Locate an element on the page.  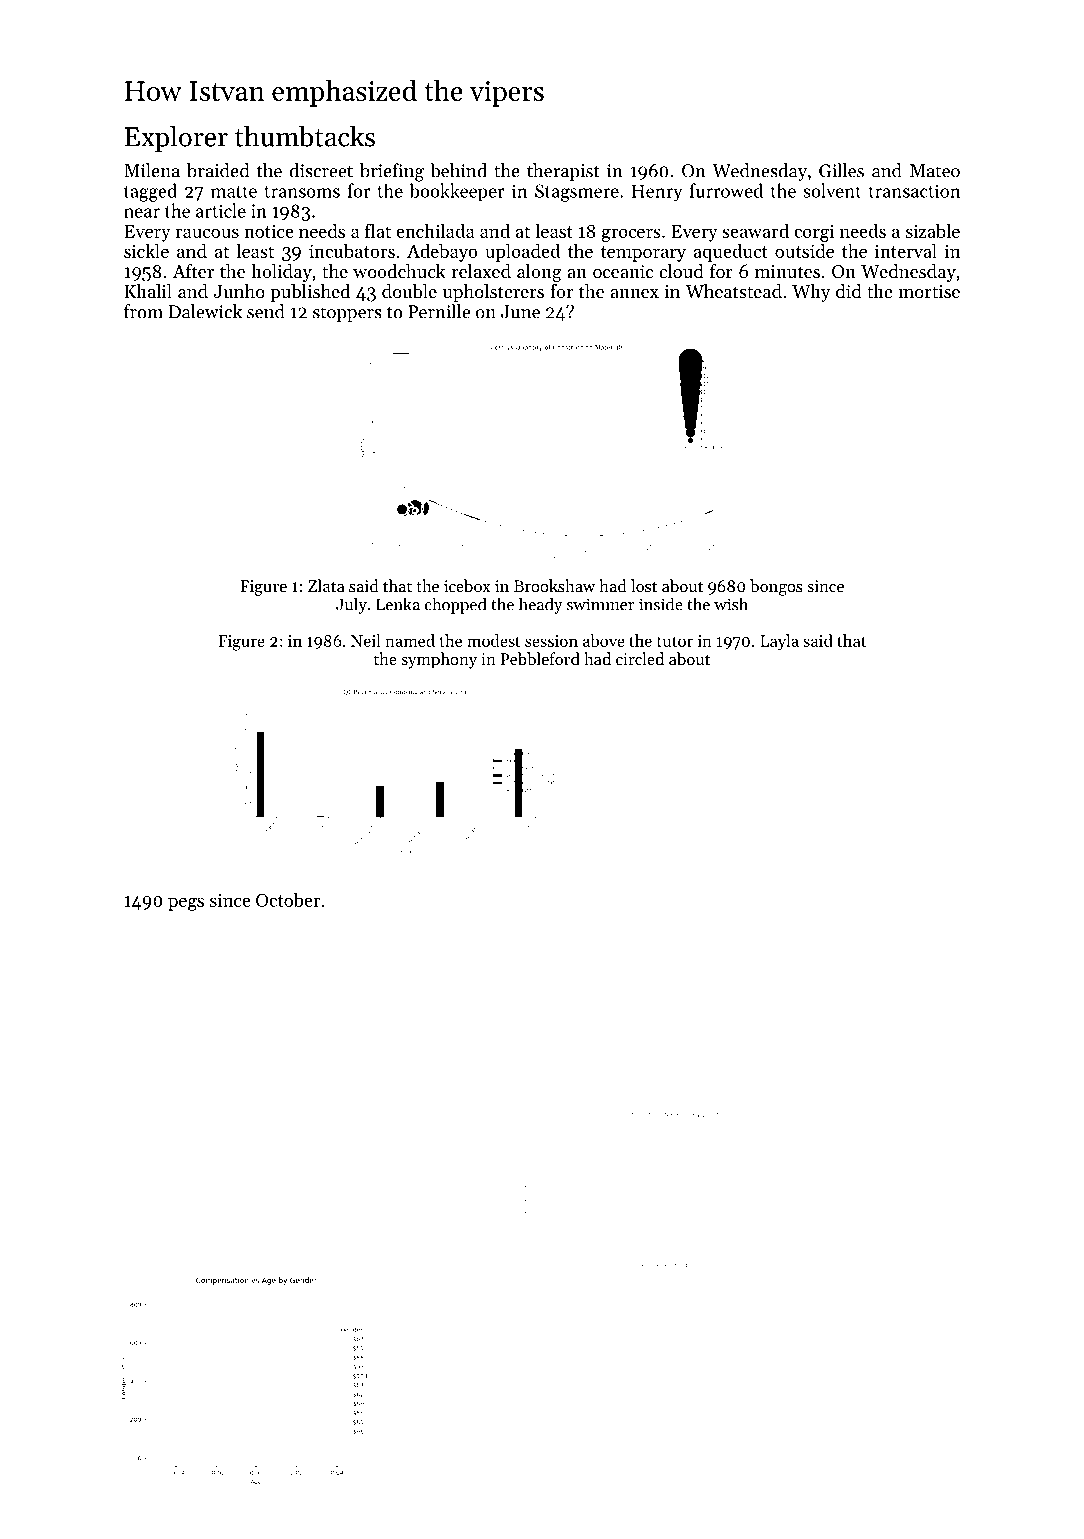
matte is located at coordinates (234, 192).
